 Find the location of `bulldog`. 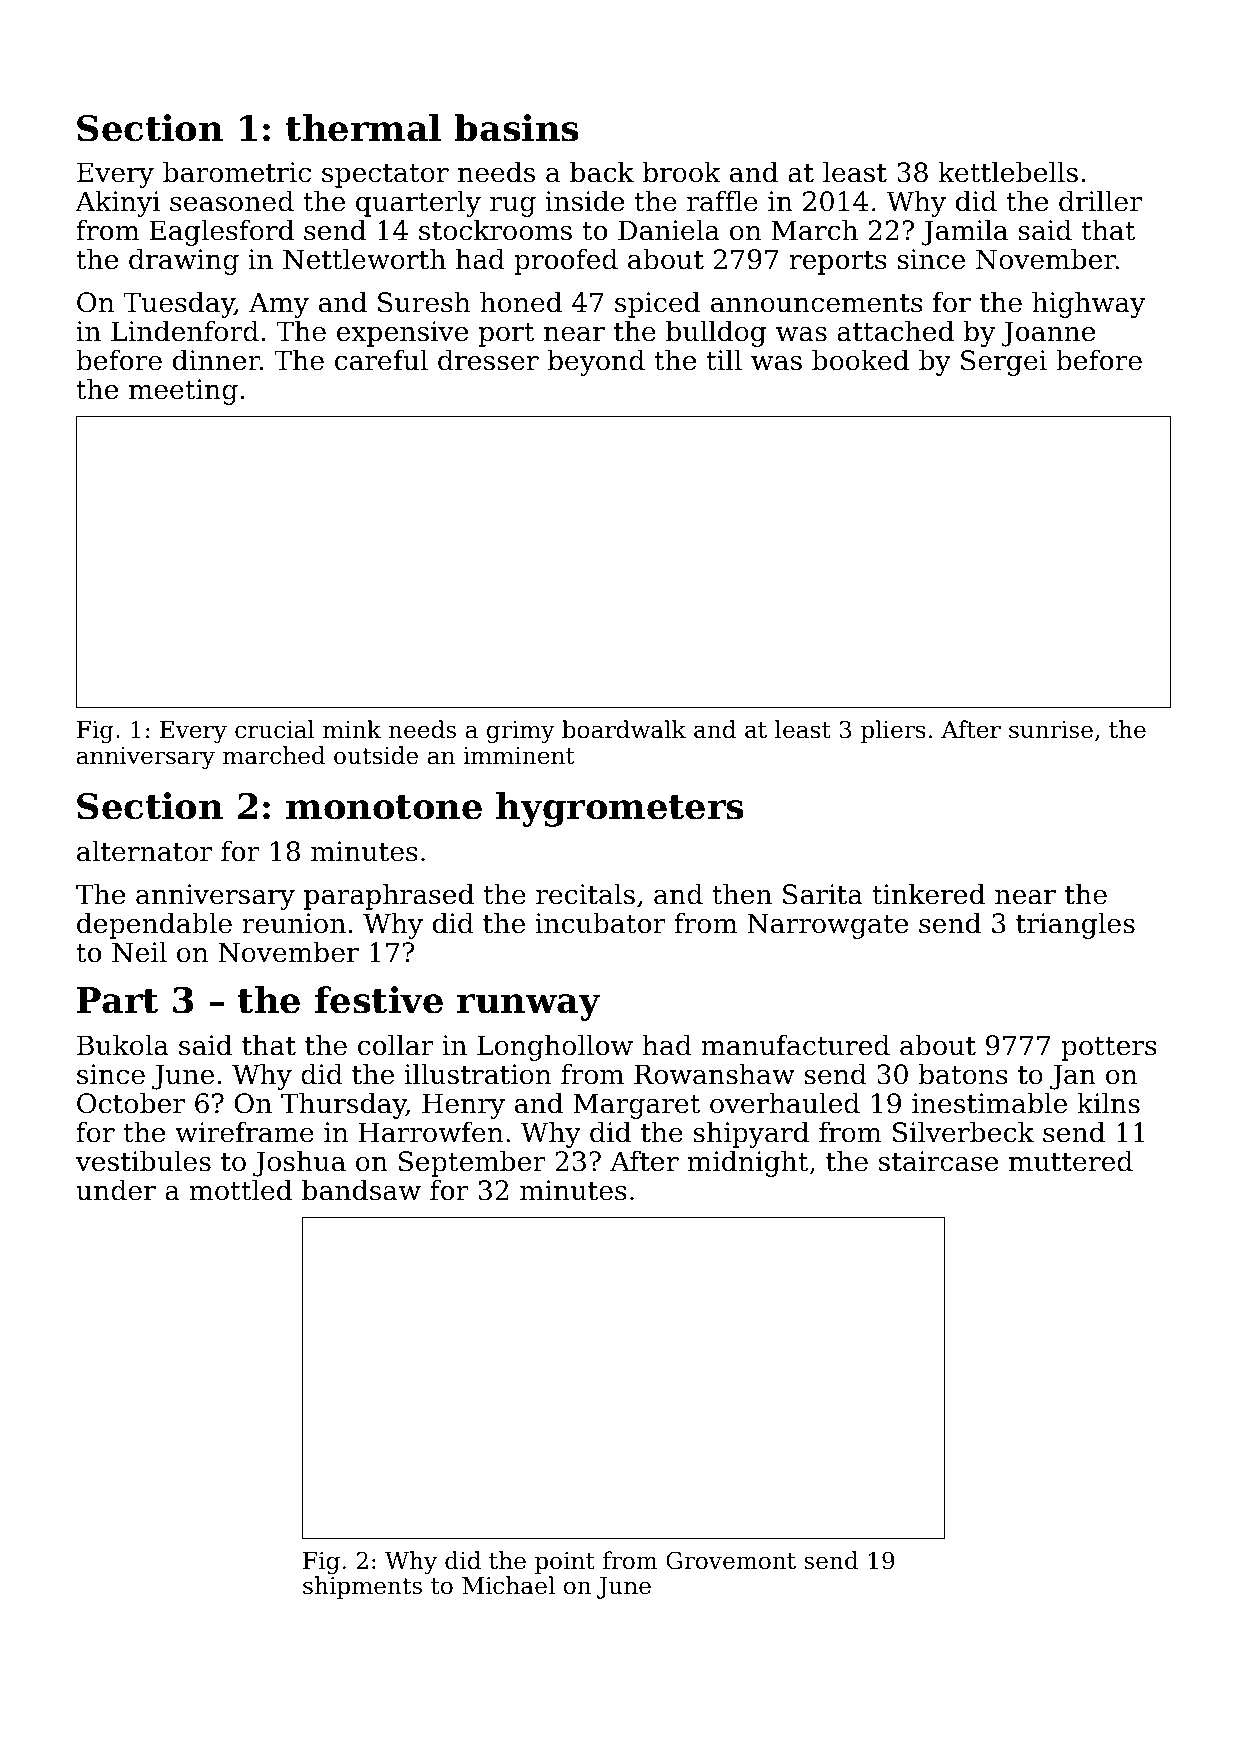

bulldog is located at coordinates (716, 333).
